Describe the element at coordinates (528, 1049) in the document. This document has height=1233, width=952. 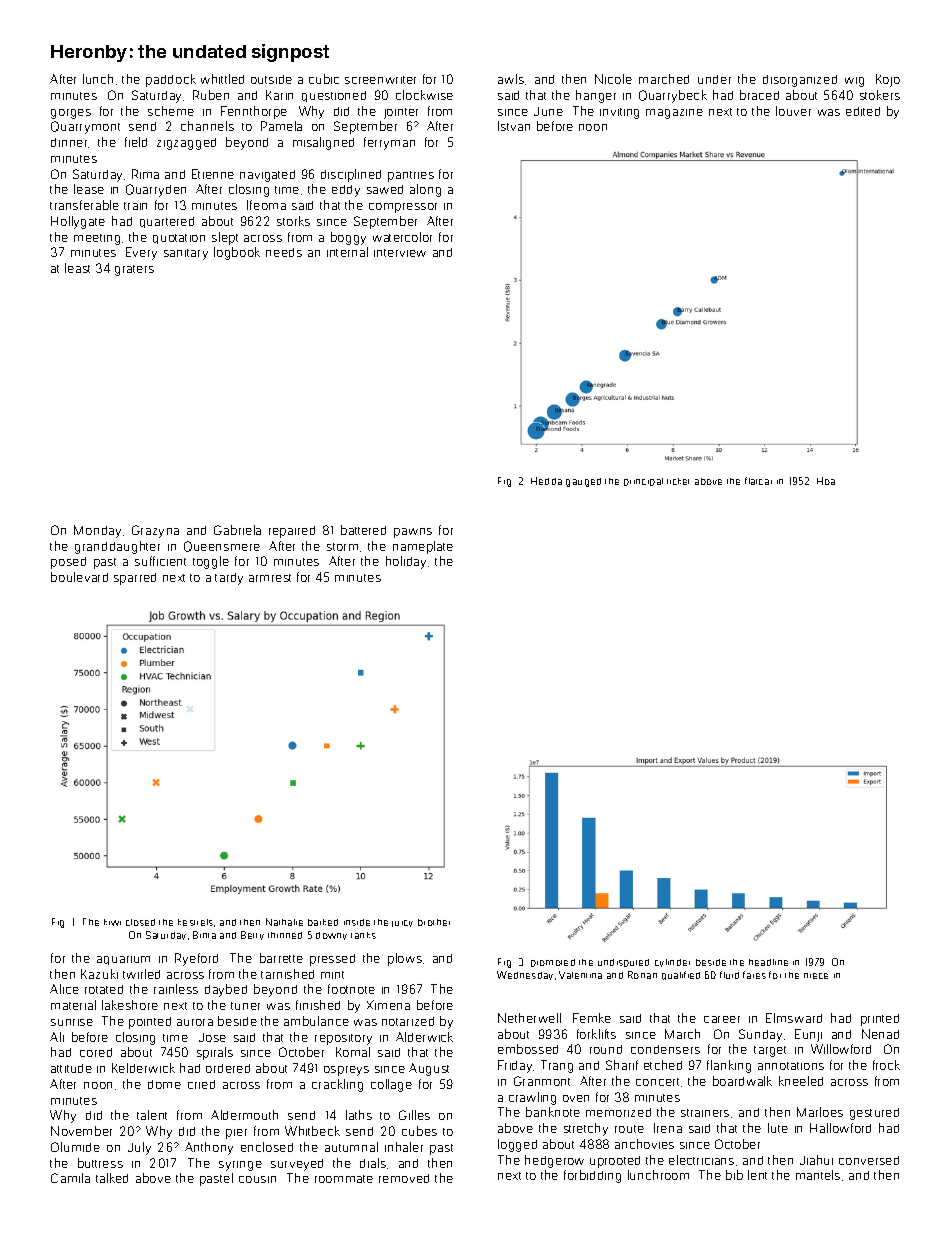
I see `embossed` at that location.
